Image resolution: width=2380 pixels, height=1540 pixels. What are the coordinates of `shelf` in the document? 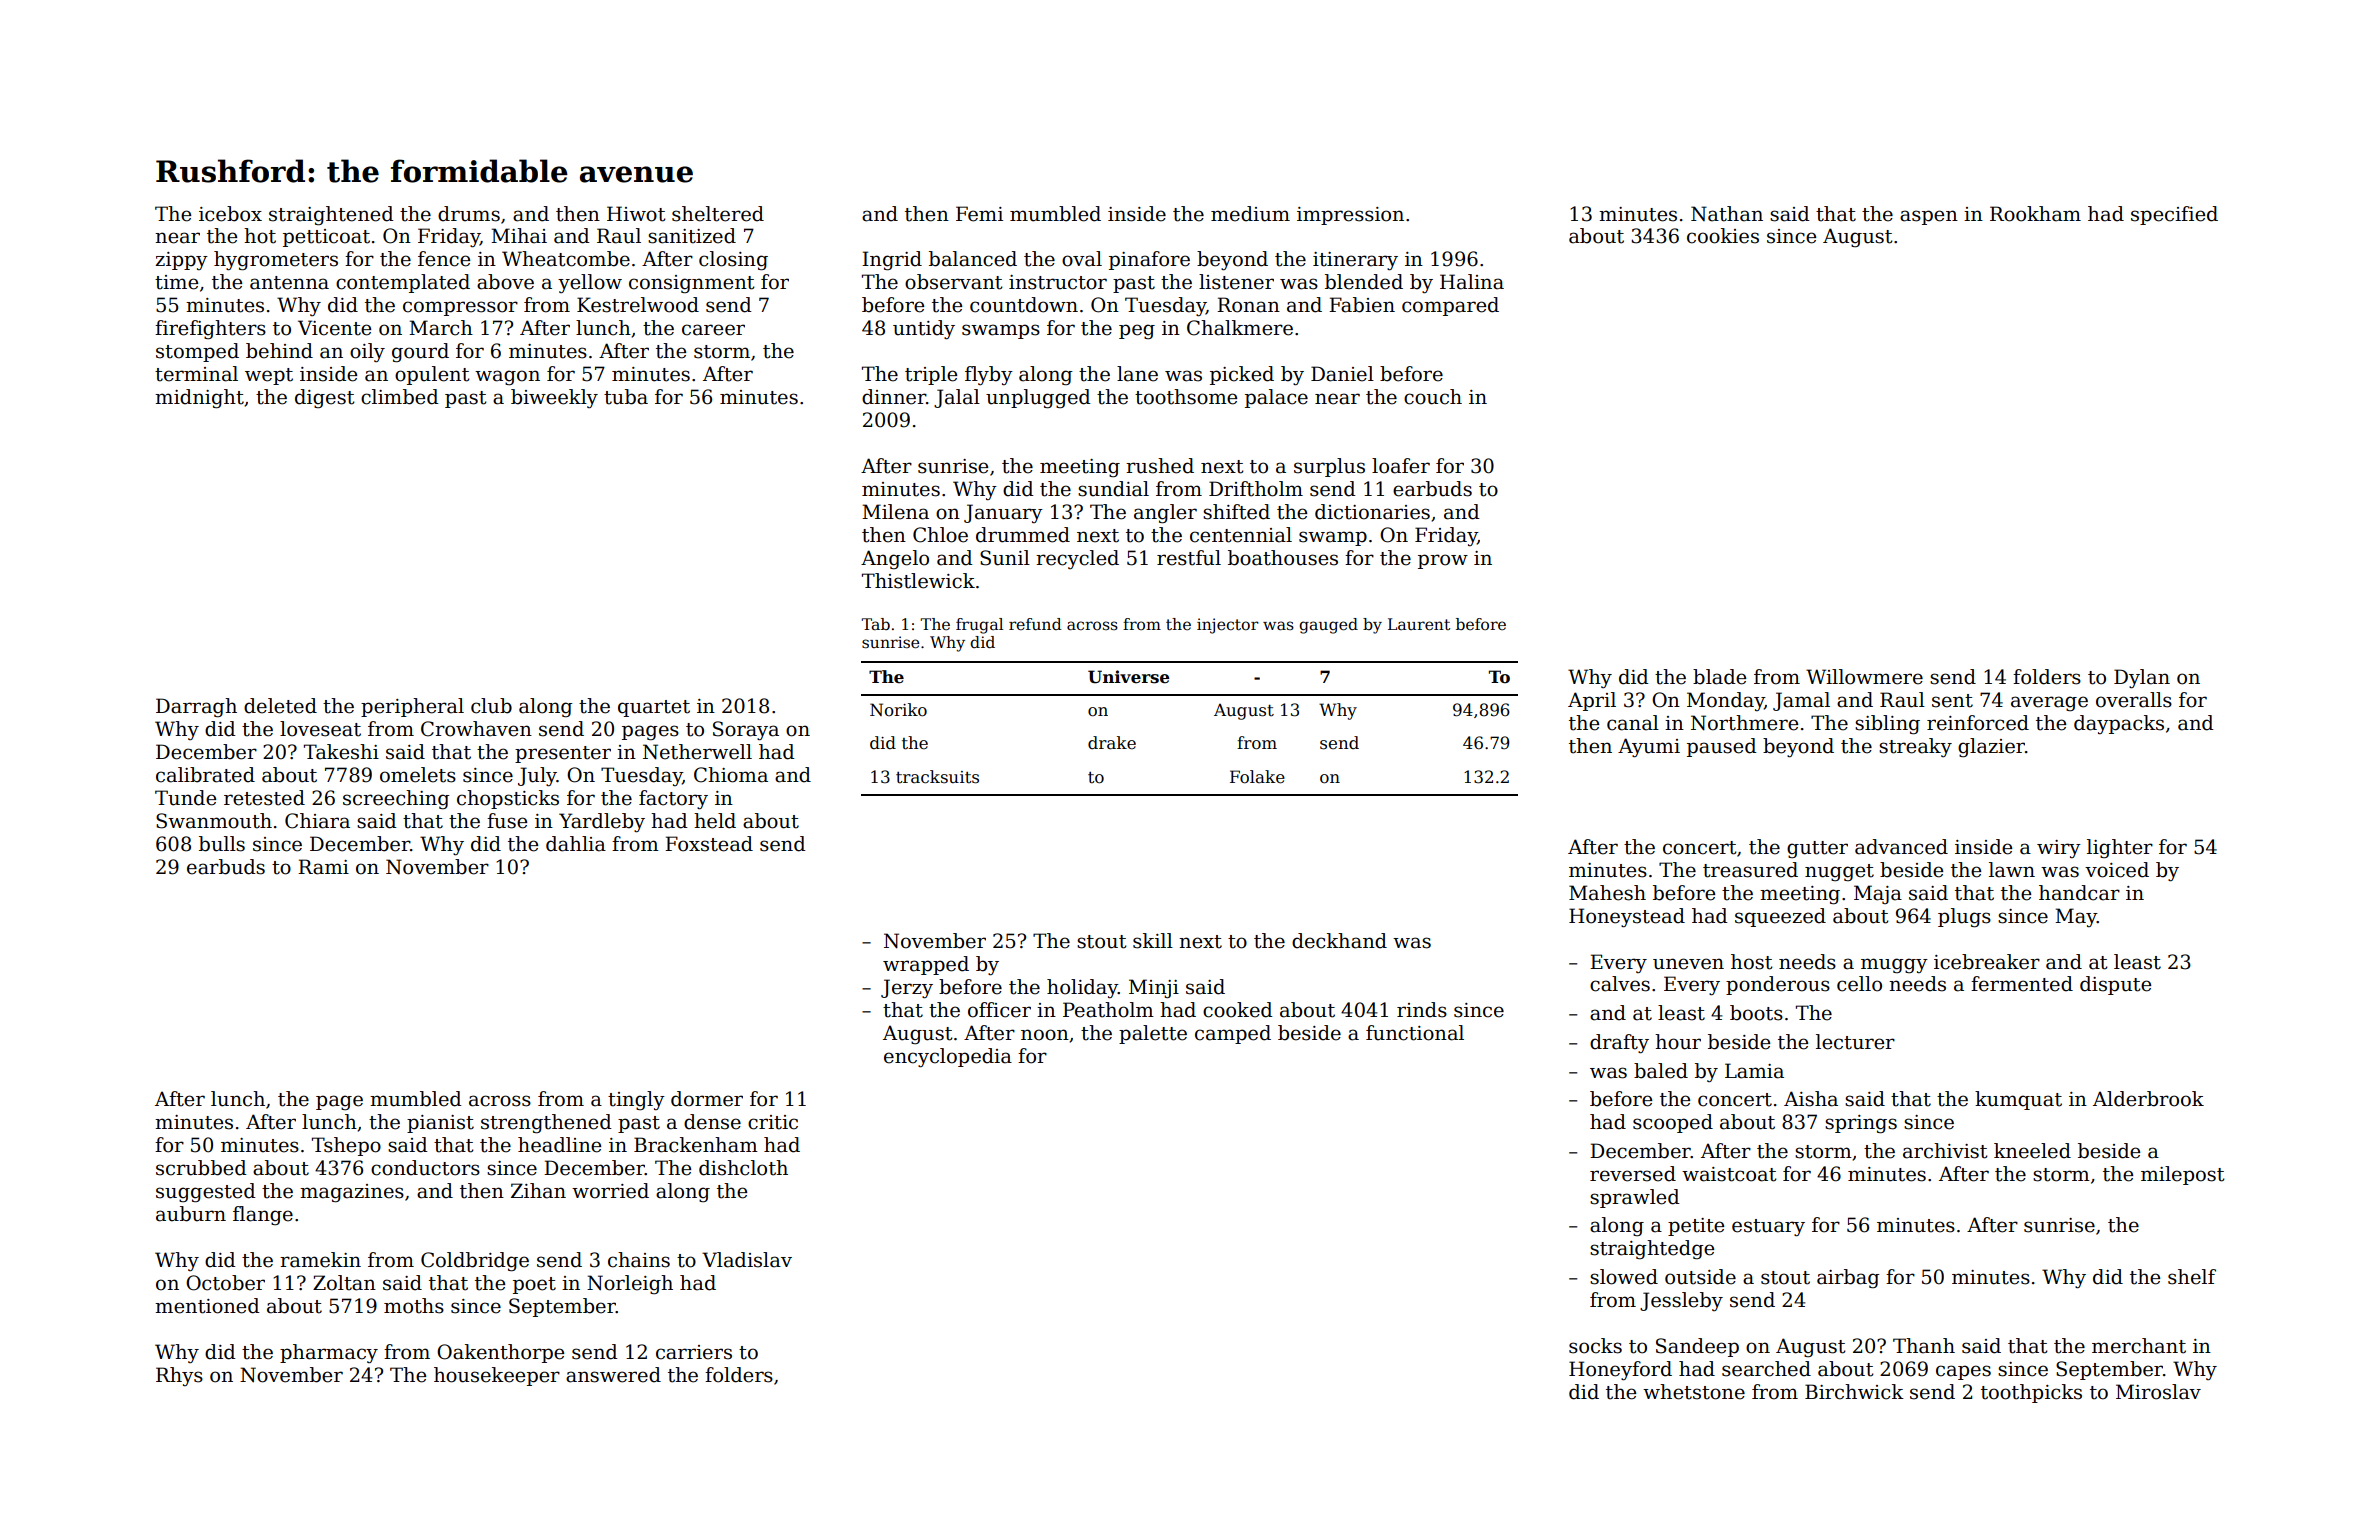 It's located at (2192, 1277).
